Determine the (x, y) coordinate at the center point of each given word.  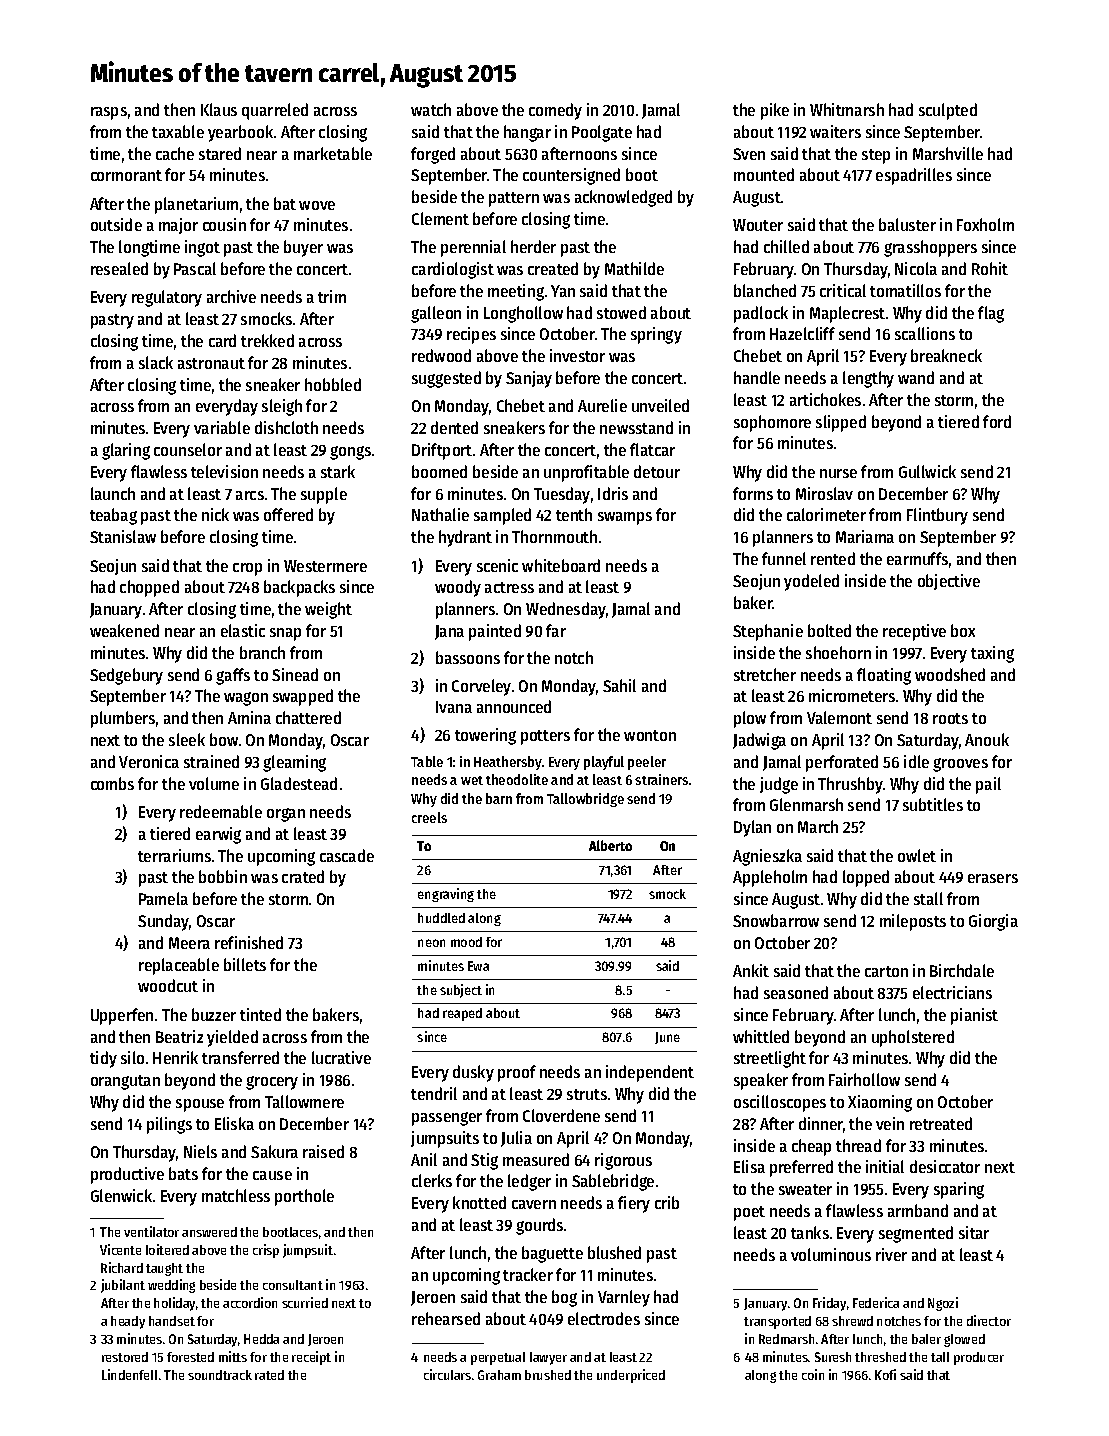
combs (112, 783)
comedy (555, 111)
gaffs (233, 676)
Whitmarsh (847, 109)
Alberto (610, 845)
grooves (960, 765)
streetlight (770, 1059)
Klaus (219, 109)
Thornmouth (554, 536)
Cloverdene (561, 1115)
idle (916, 761)
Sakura (274, 1151)
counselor (188, 449)
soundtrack (220, 1375)
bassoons (468, 657)
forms (753, 493)
